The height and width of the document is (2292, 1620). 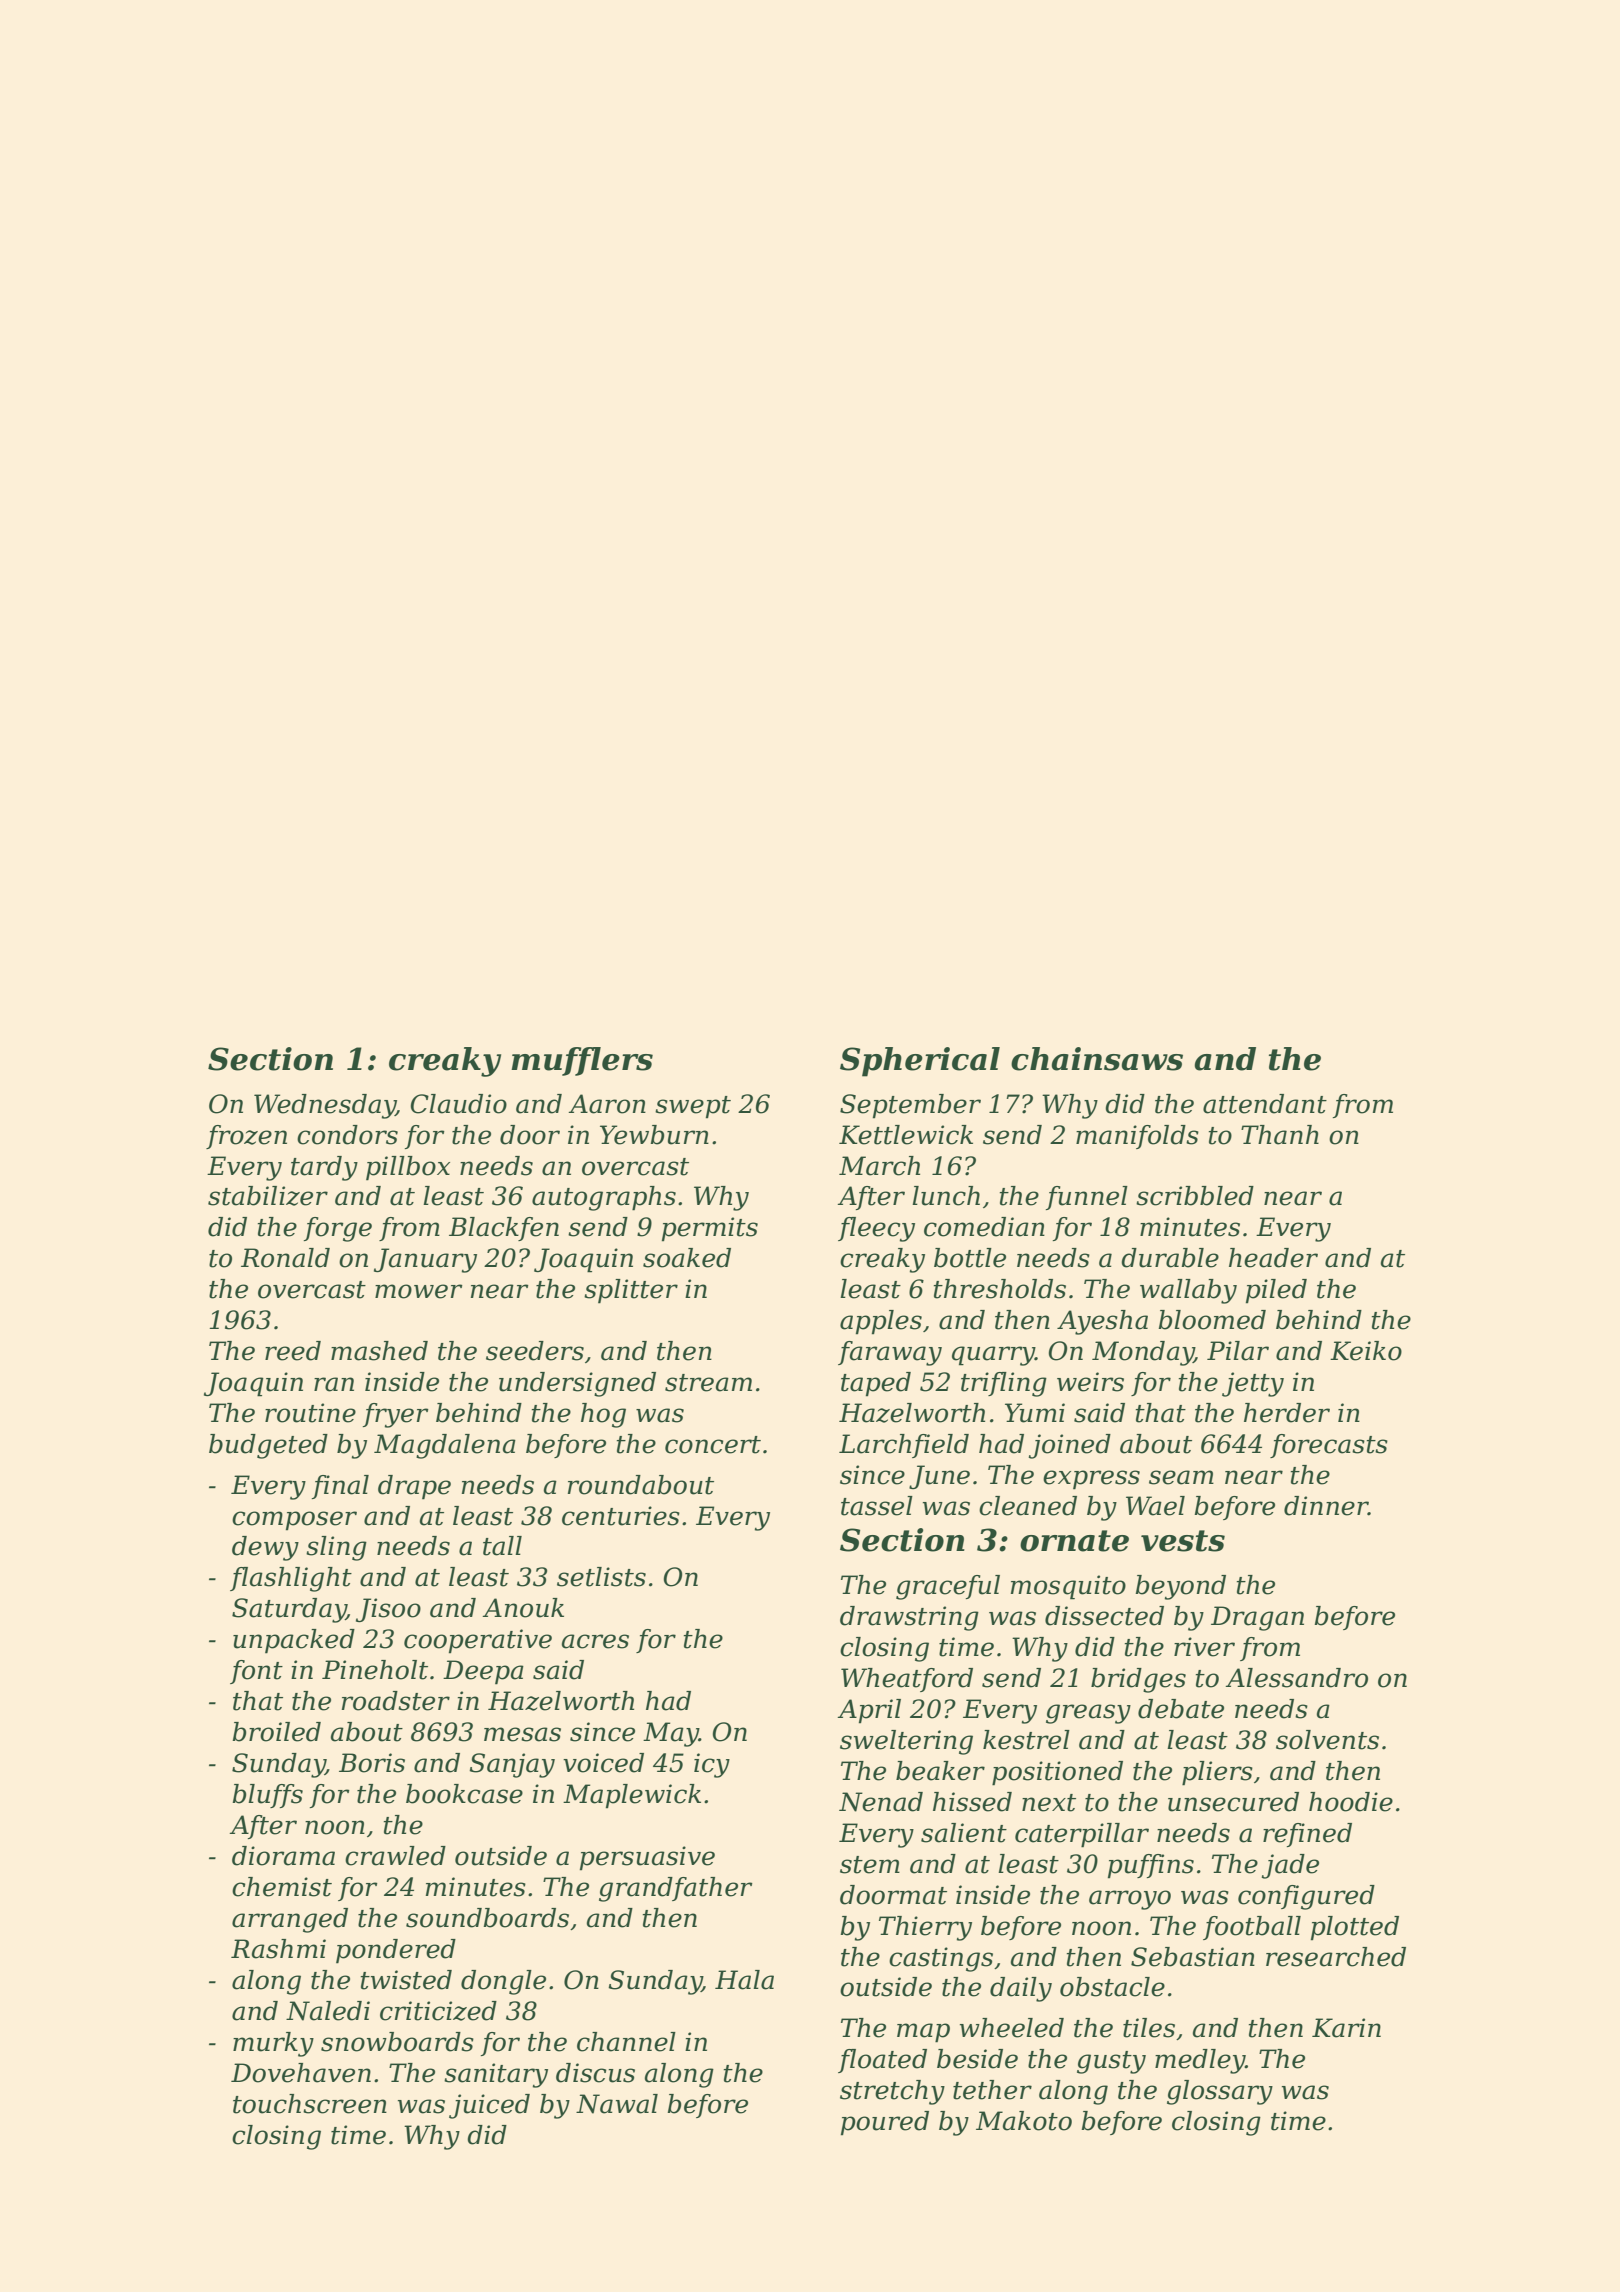 I want to click on persuasive, so click(x=647, y=1858).
